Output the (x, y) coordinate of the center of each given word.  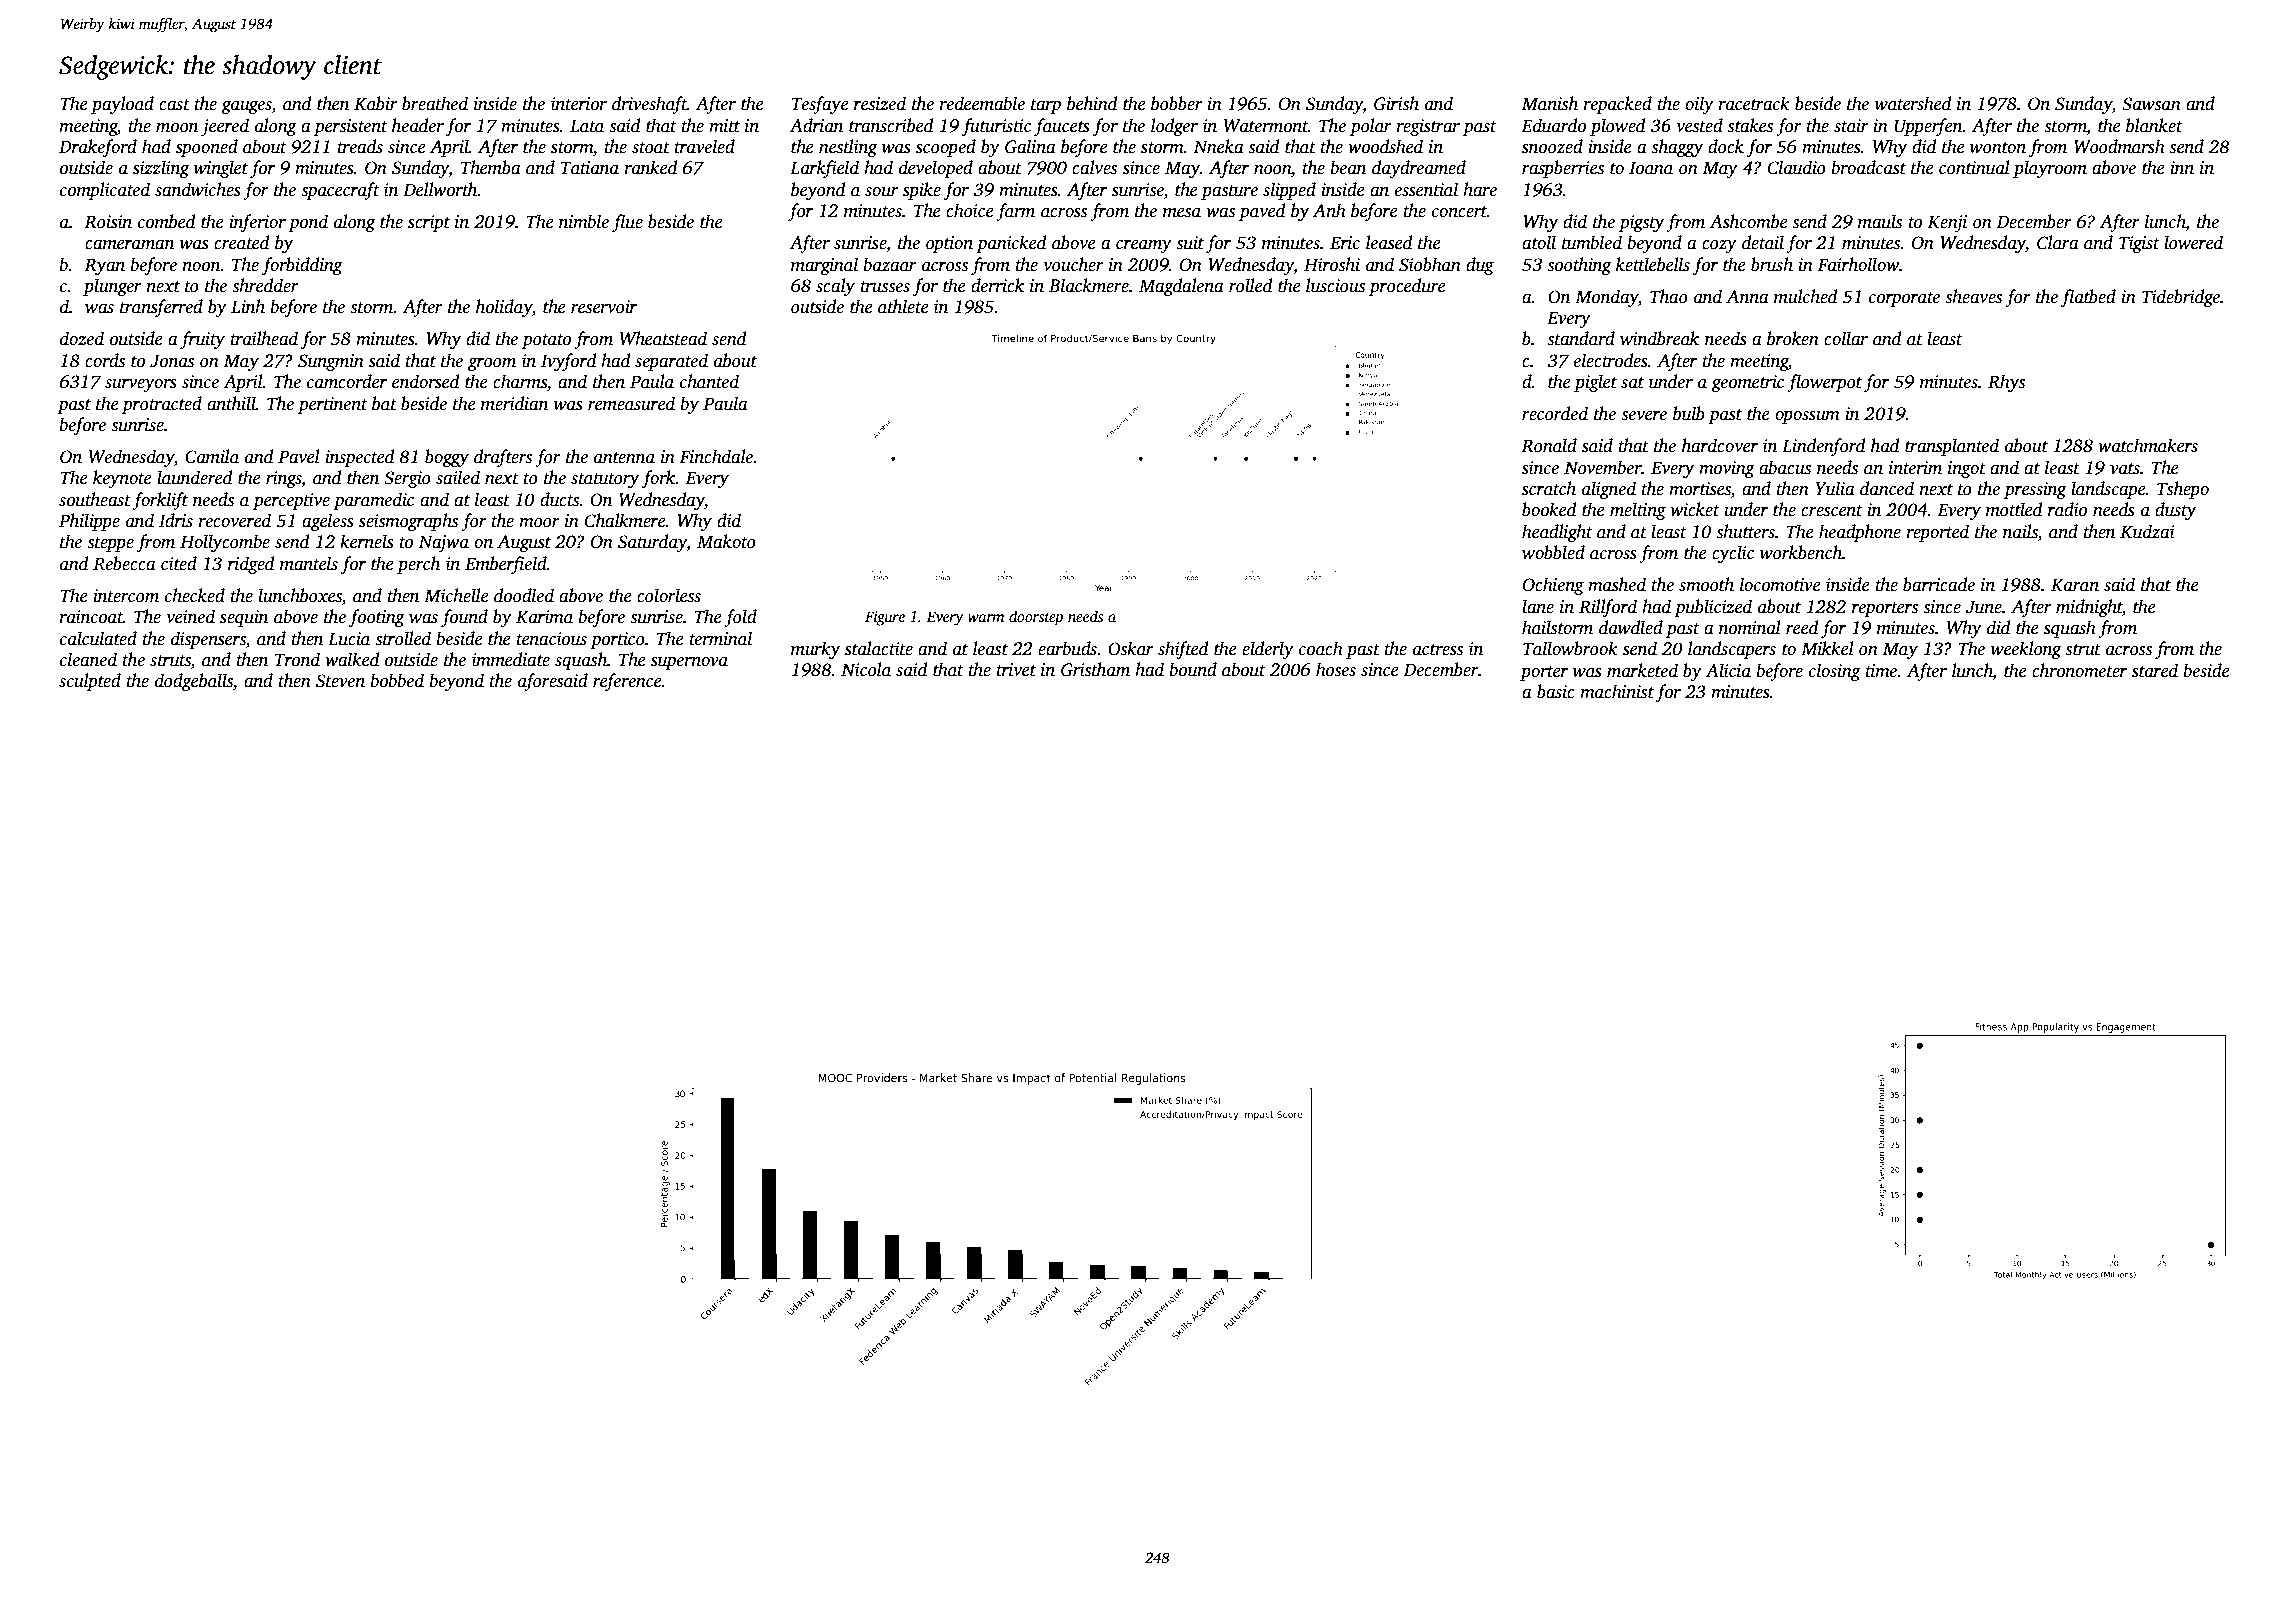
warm (986, 618)
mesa (1182, 213)
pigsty (1641, 223)
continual (1974, 167)
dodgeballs (194, 682)
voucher (1073, 264)
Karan (2075, 585)
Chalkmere (625, 520)
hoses (1336, 669)
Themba (491, 167)
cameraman (129, 245)
